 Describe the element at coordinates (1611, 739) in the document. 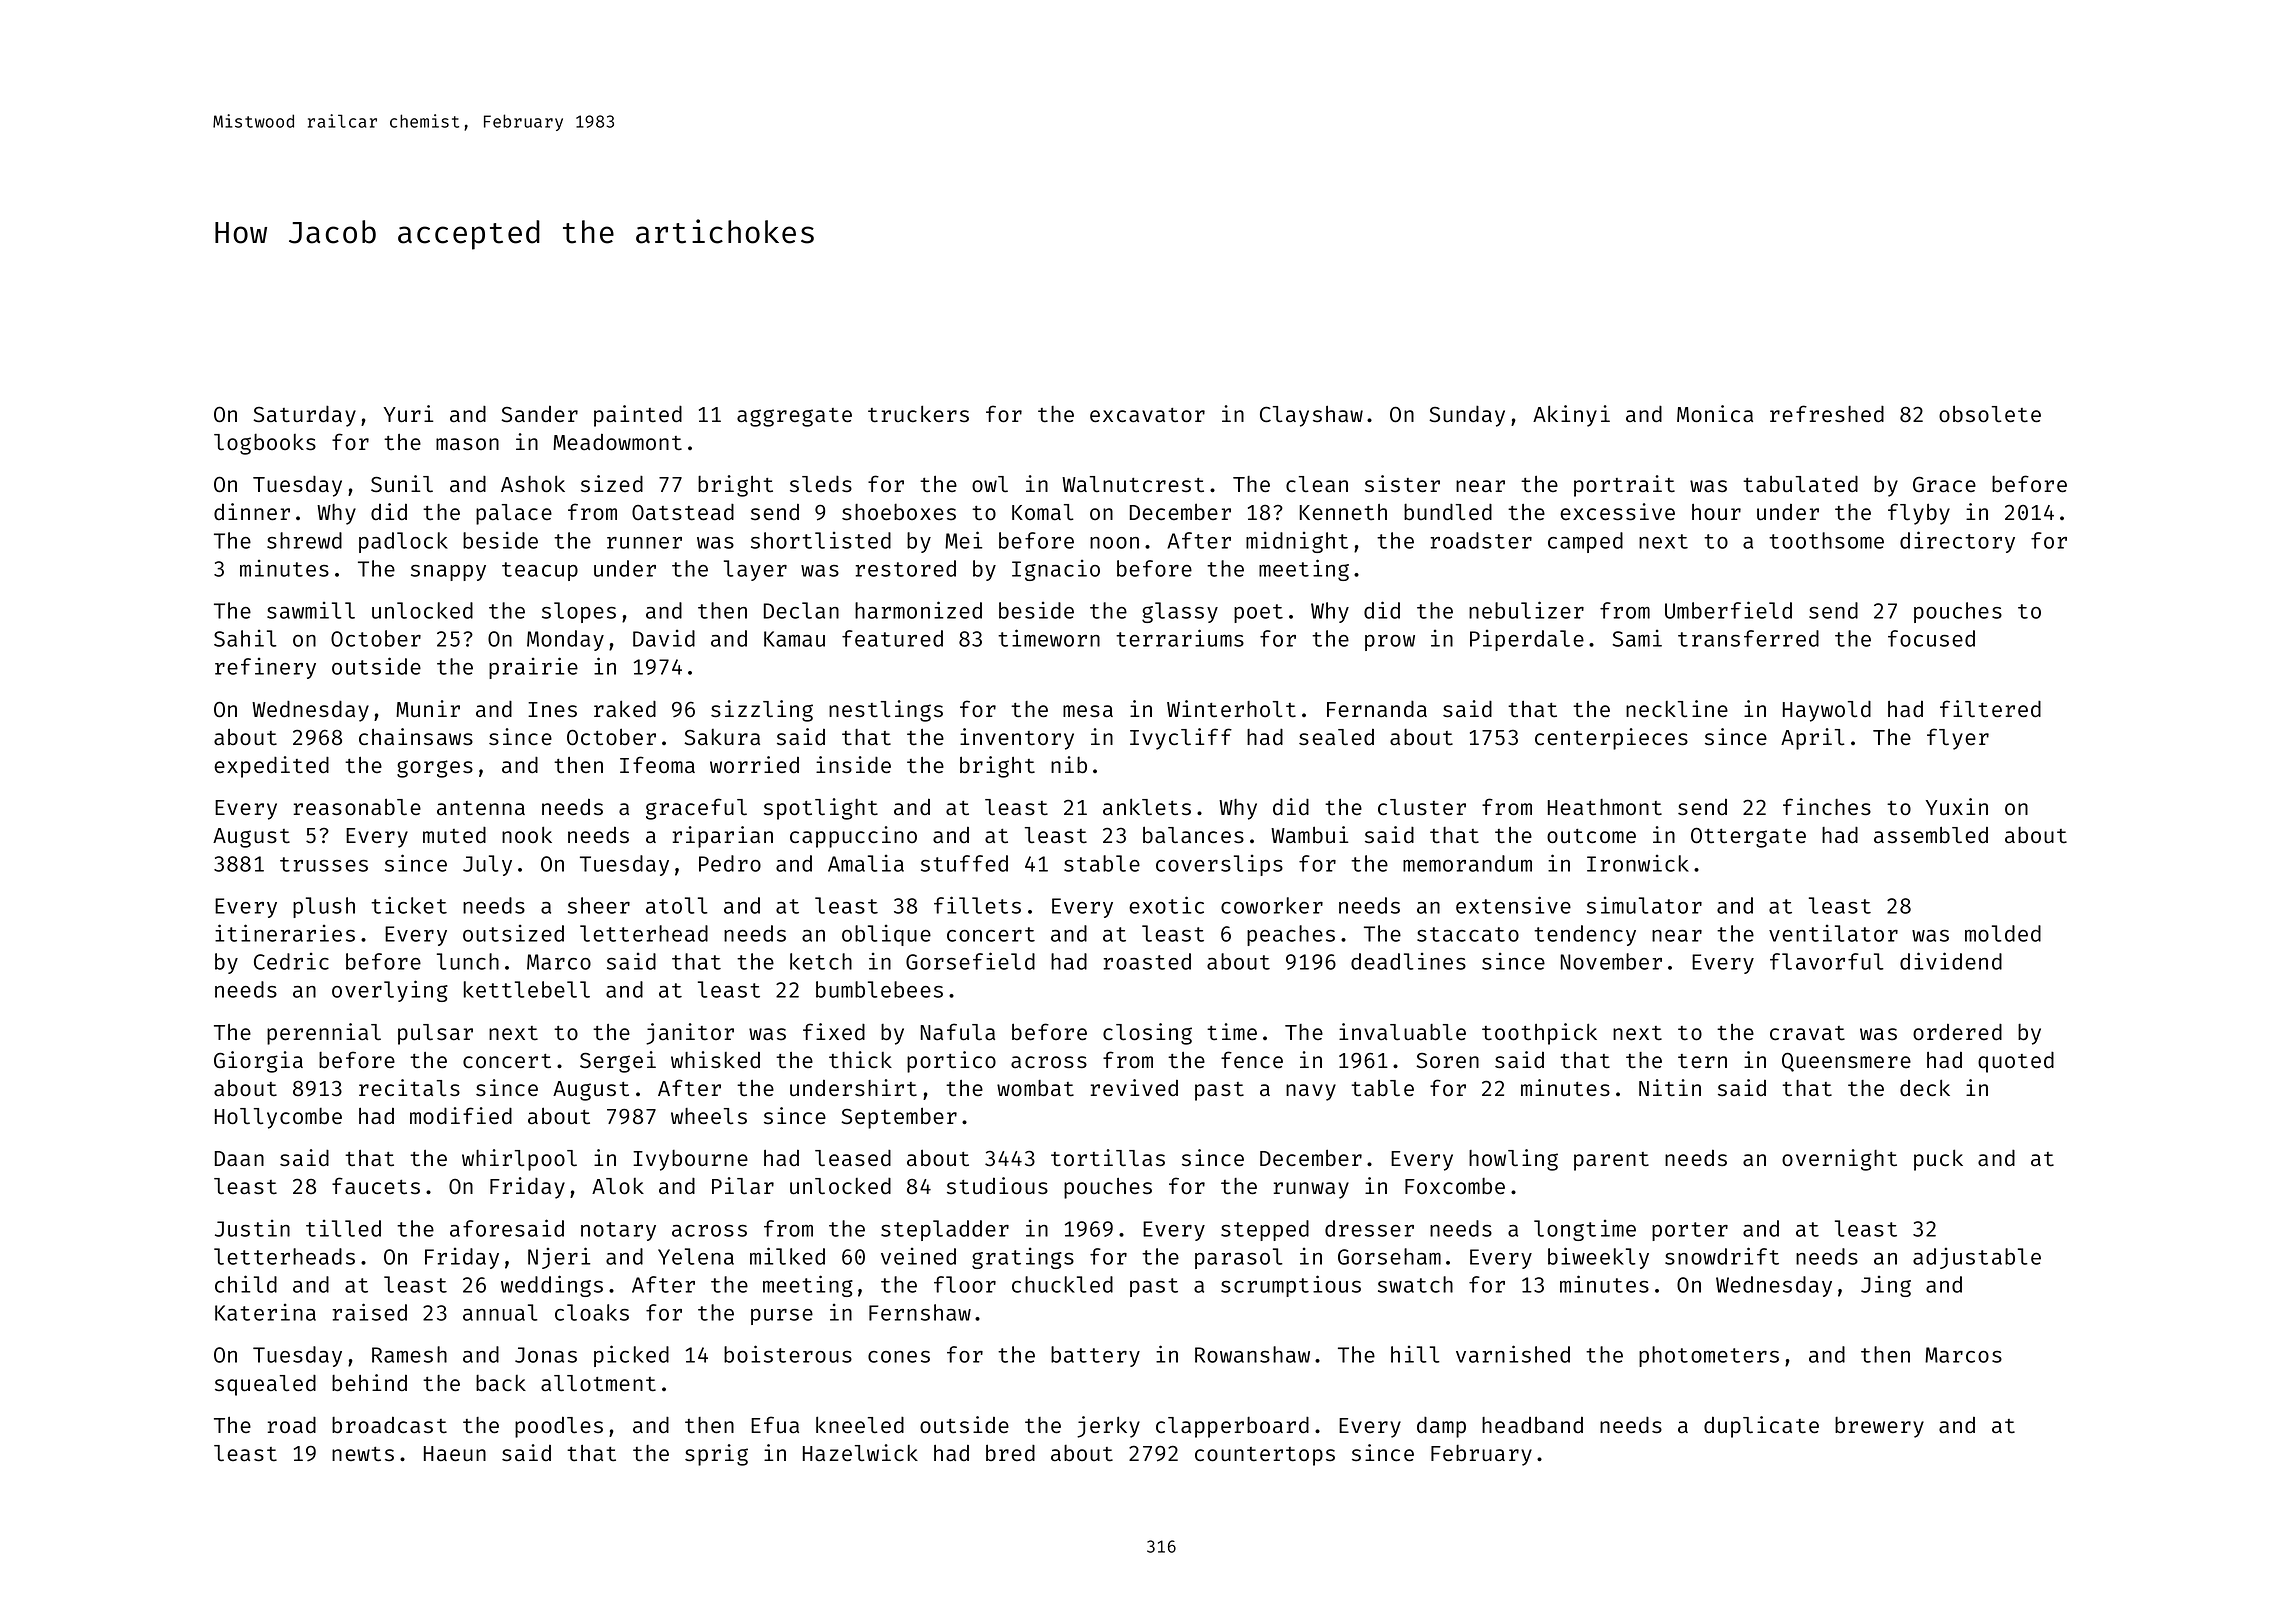

I see `centerpieces` at that location.
